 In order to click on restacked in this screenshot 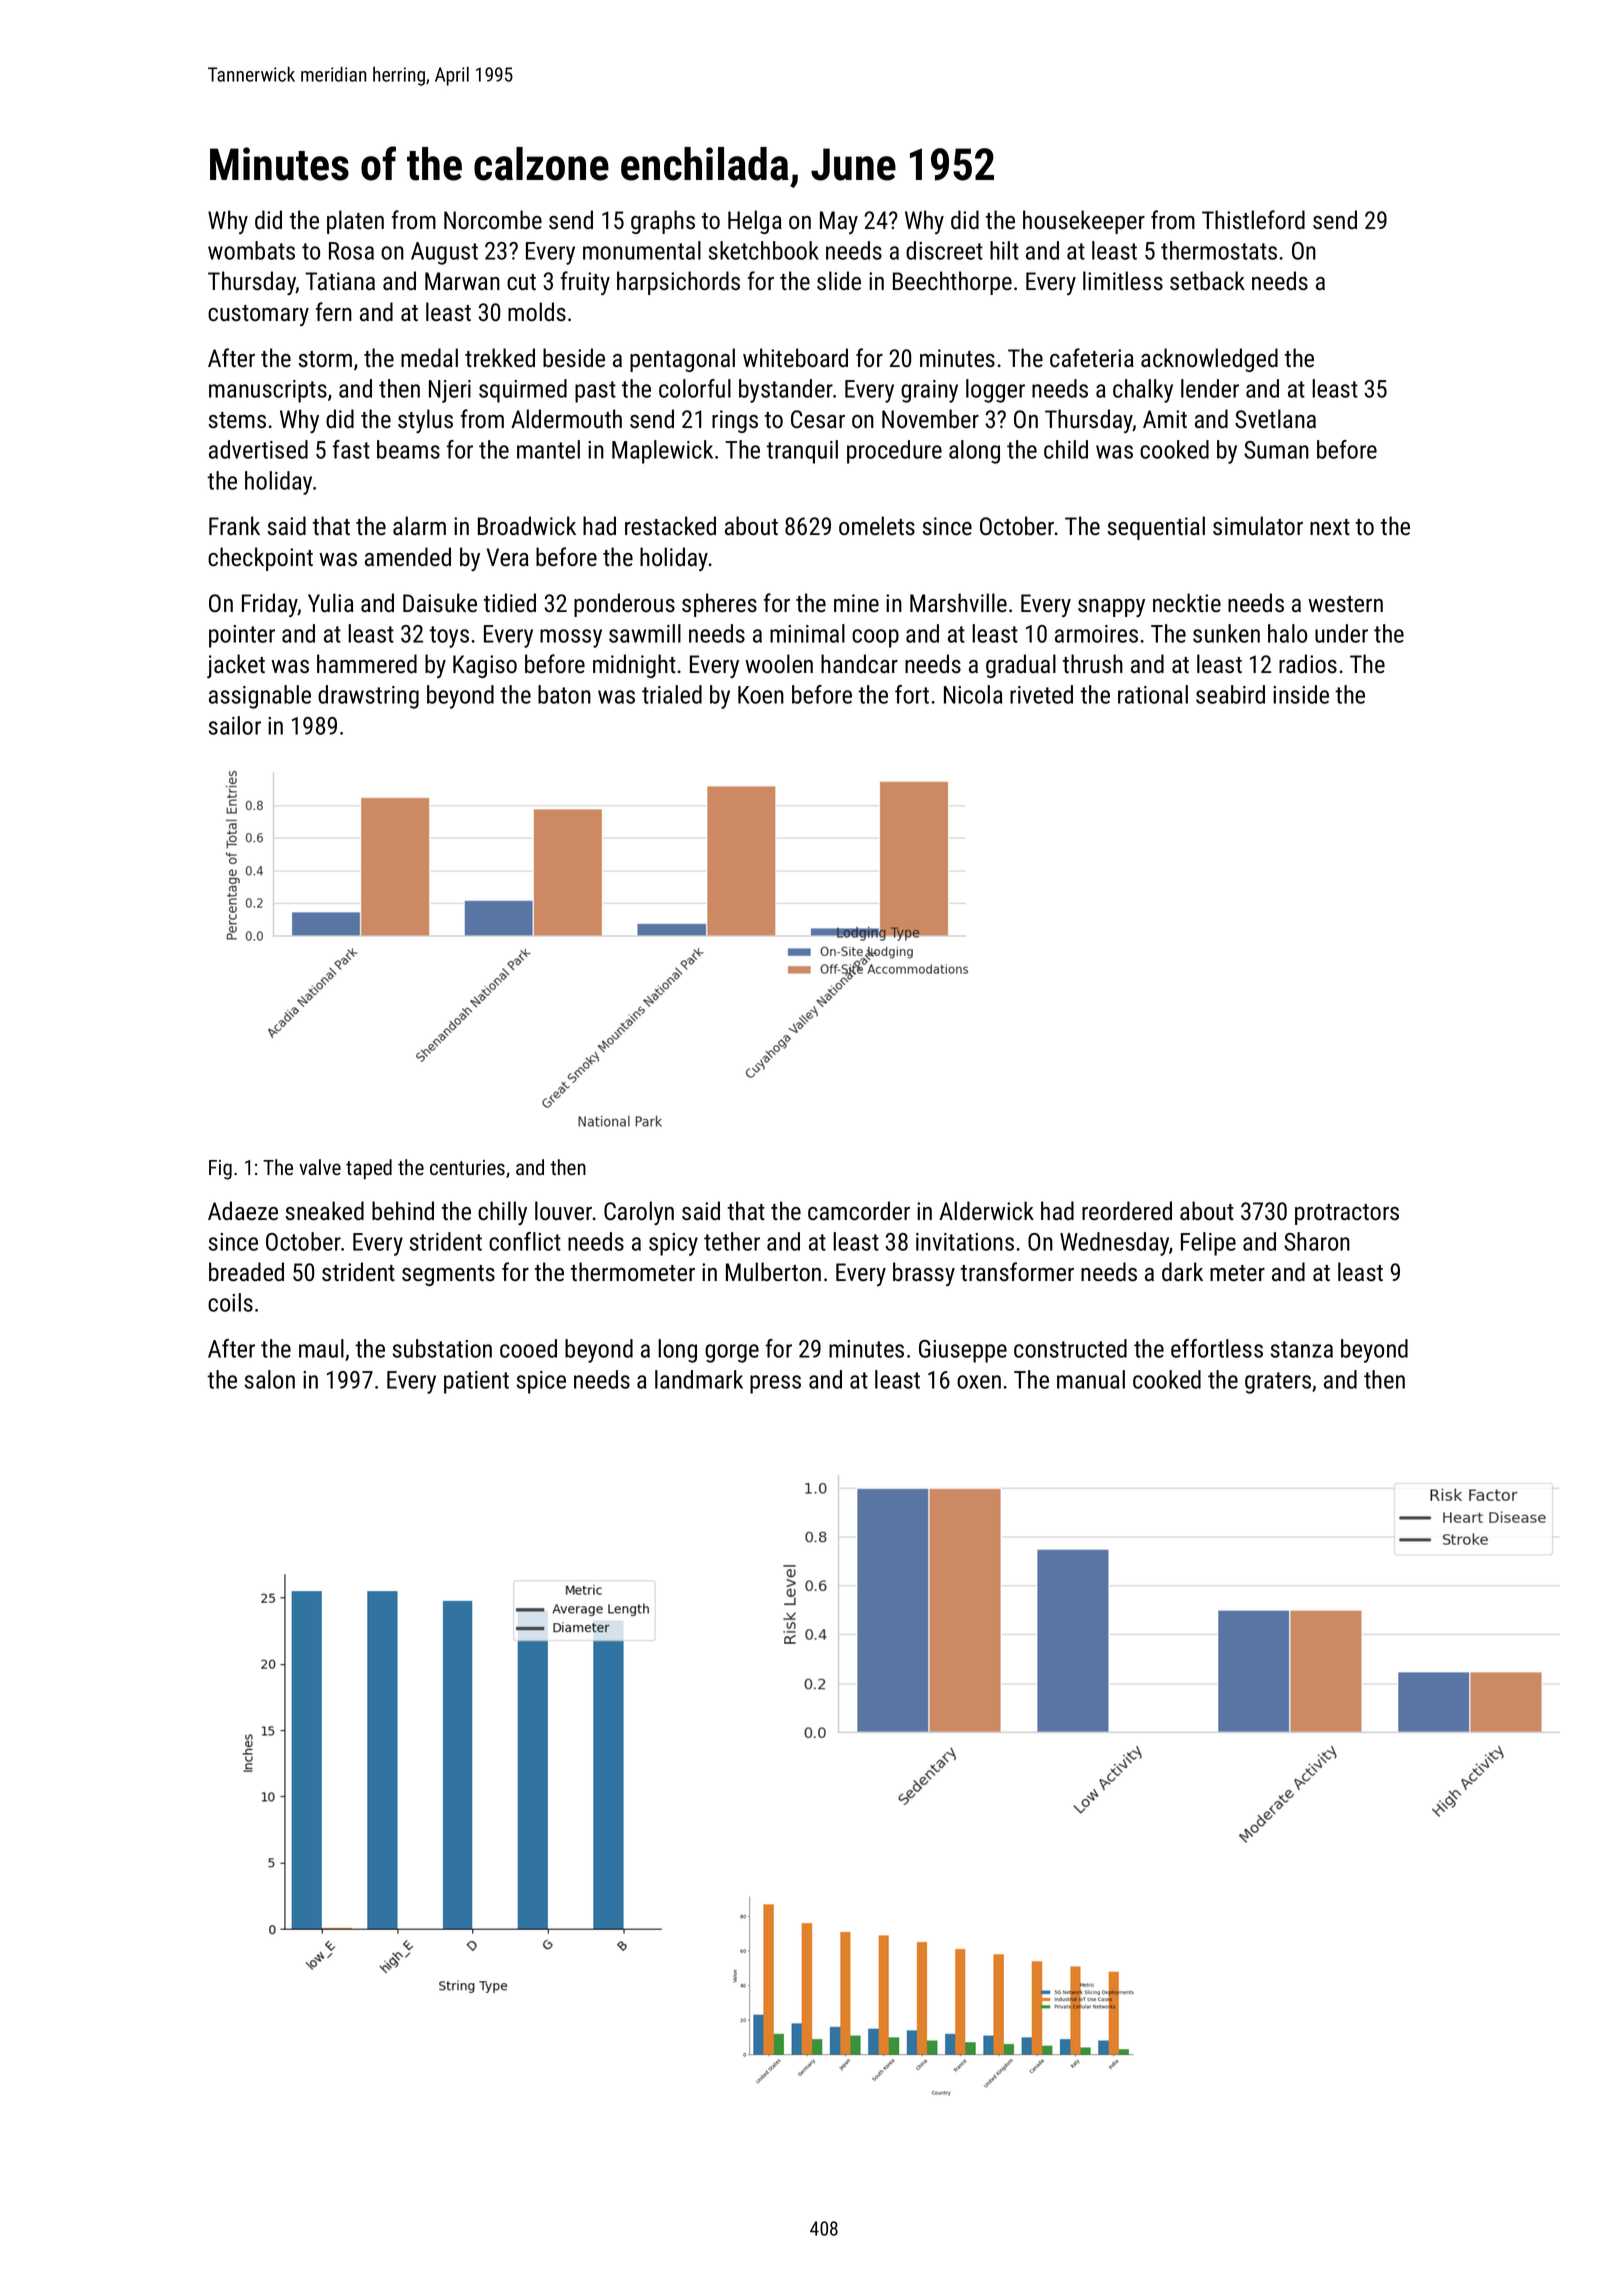, I will do `click(670, 526)`.
